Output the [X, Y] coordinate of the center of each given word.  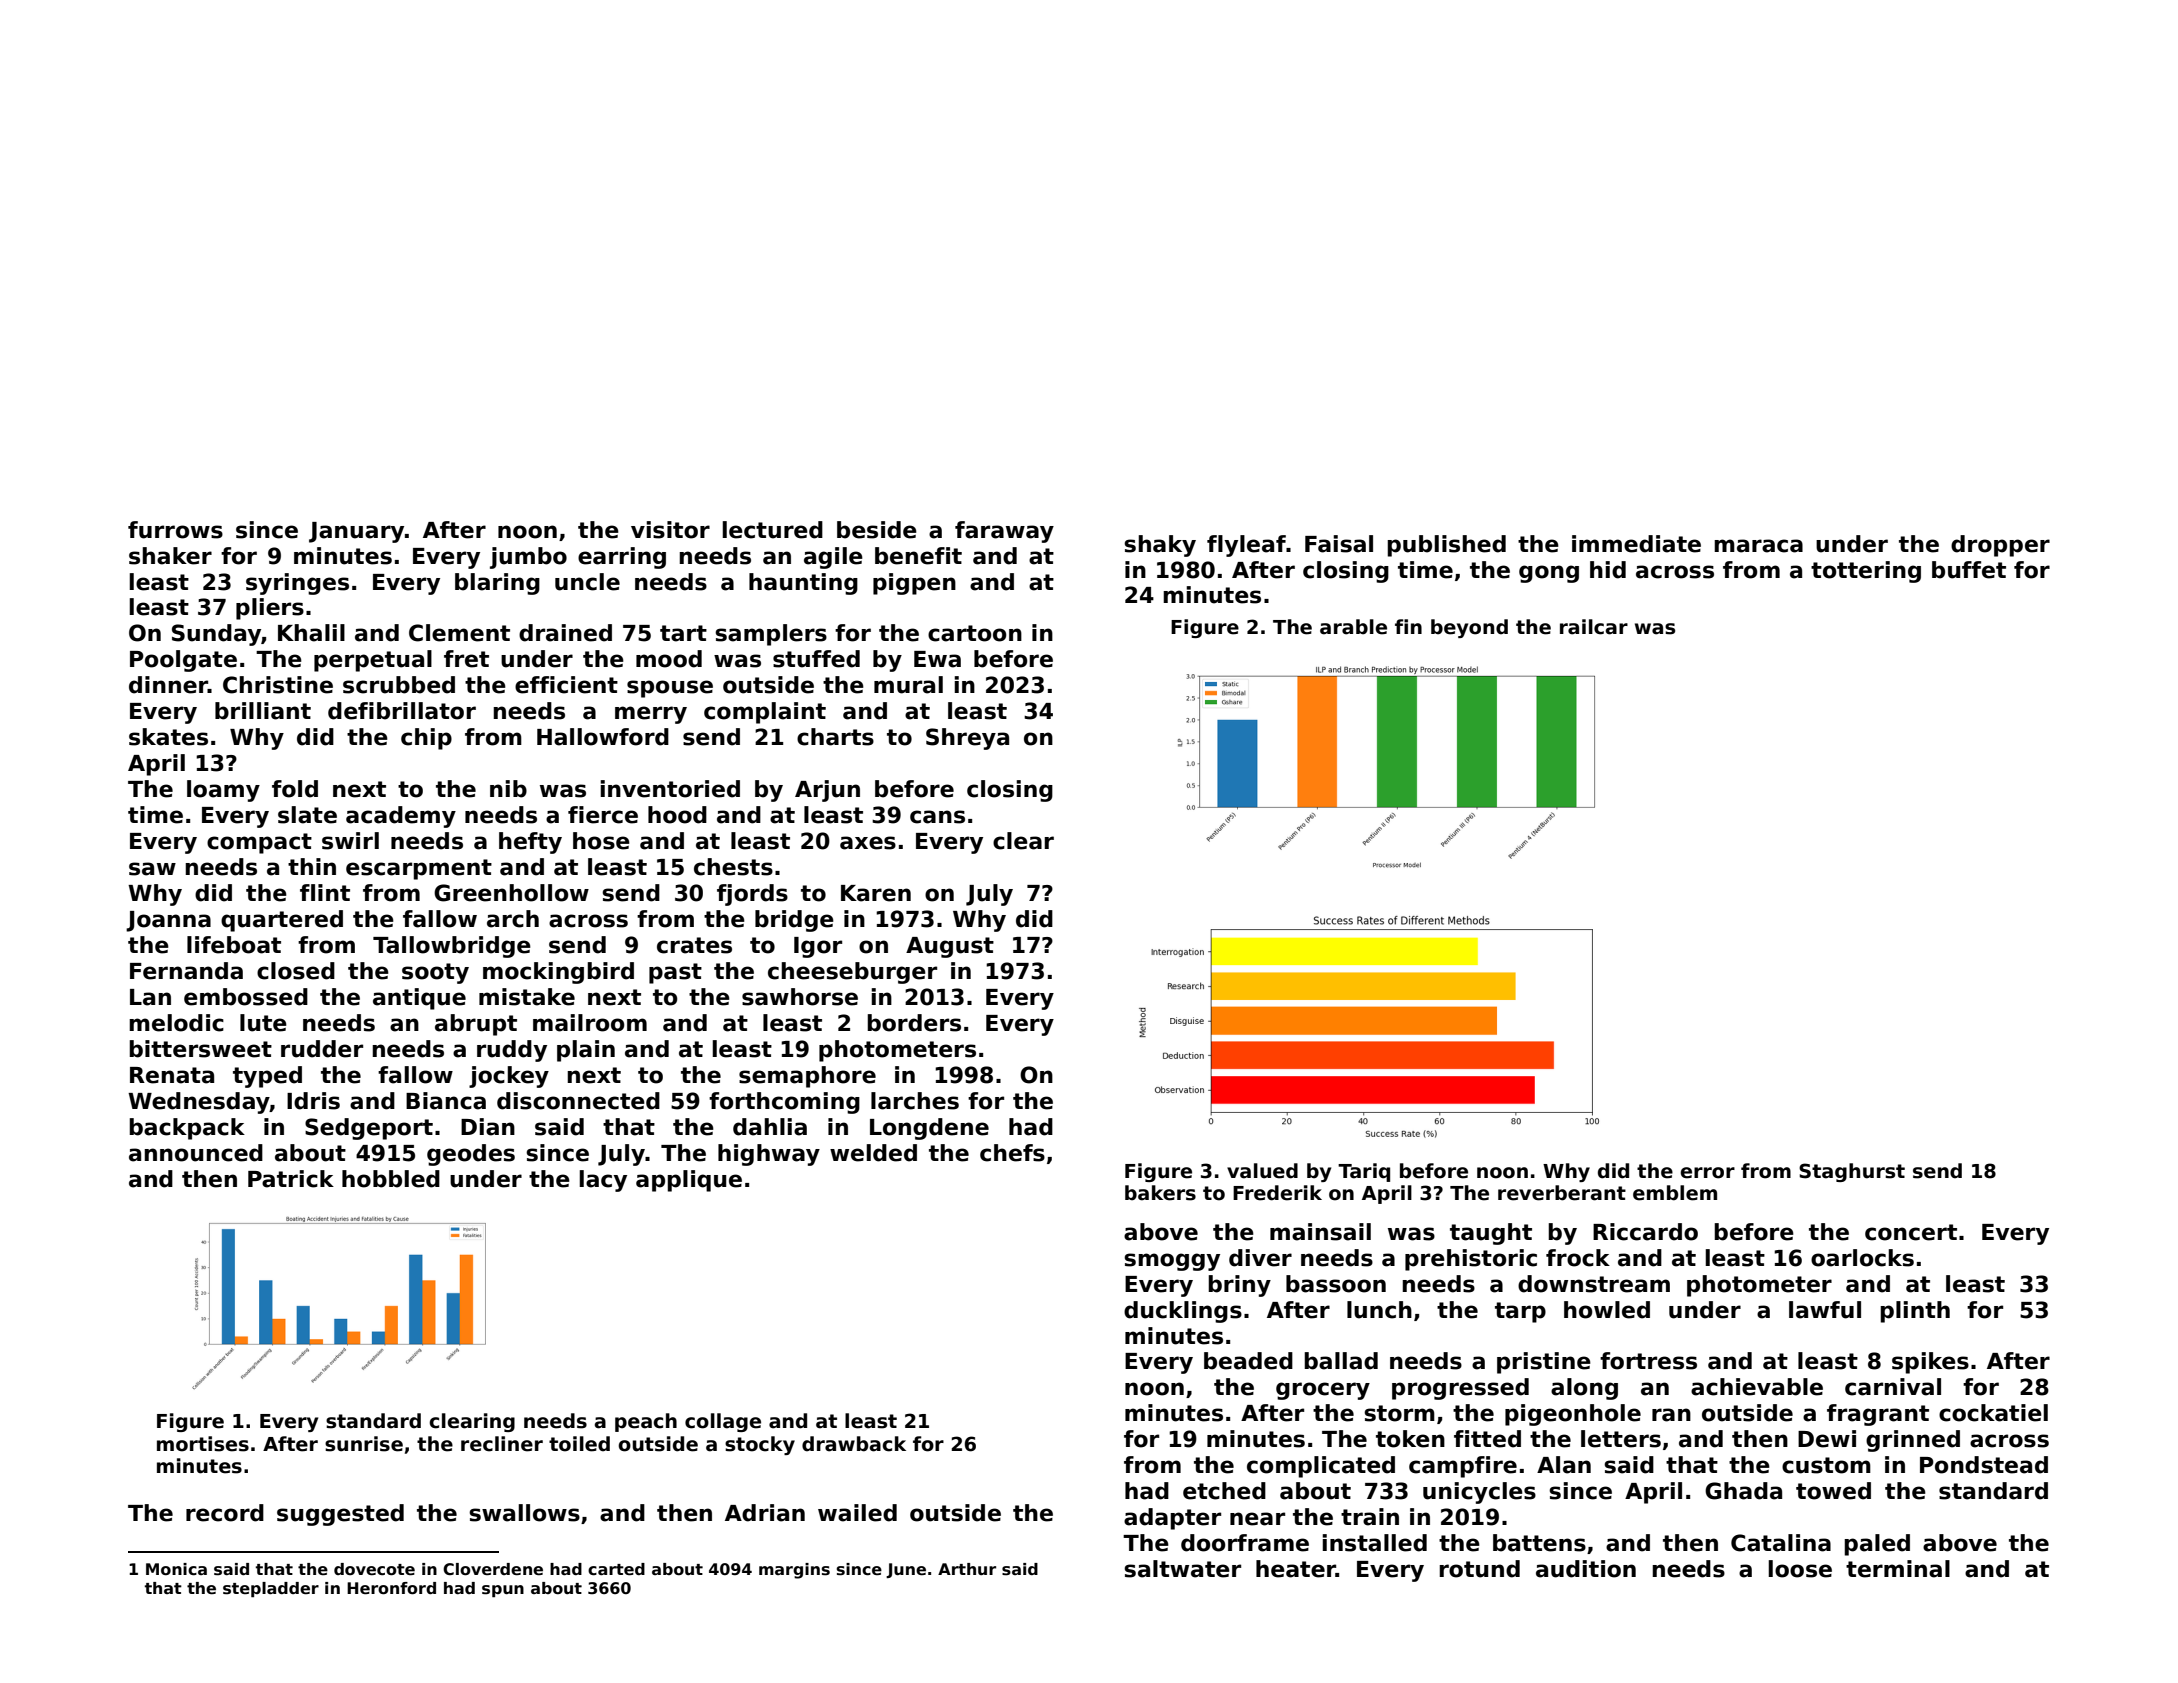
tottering [1866, 572]
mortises [203, 1444]
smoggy [1172, 1262]
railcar [1594, 627]
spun [503, 1591]
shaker [170, 556]
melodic [176, 1023]
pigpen [914, 584]
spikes [1930, 1363]
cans [937, 817]
